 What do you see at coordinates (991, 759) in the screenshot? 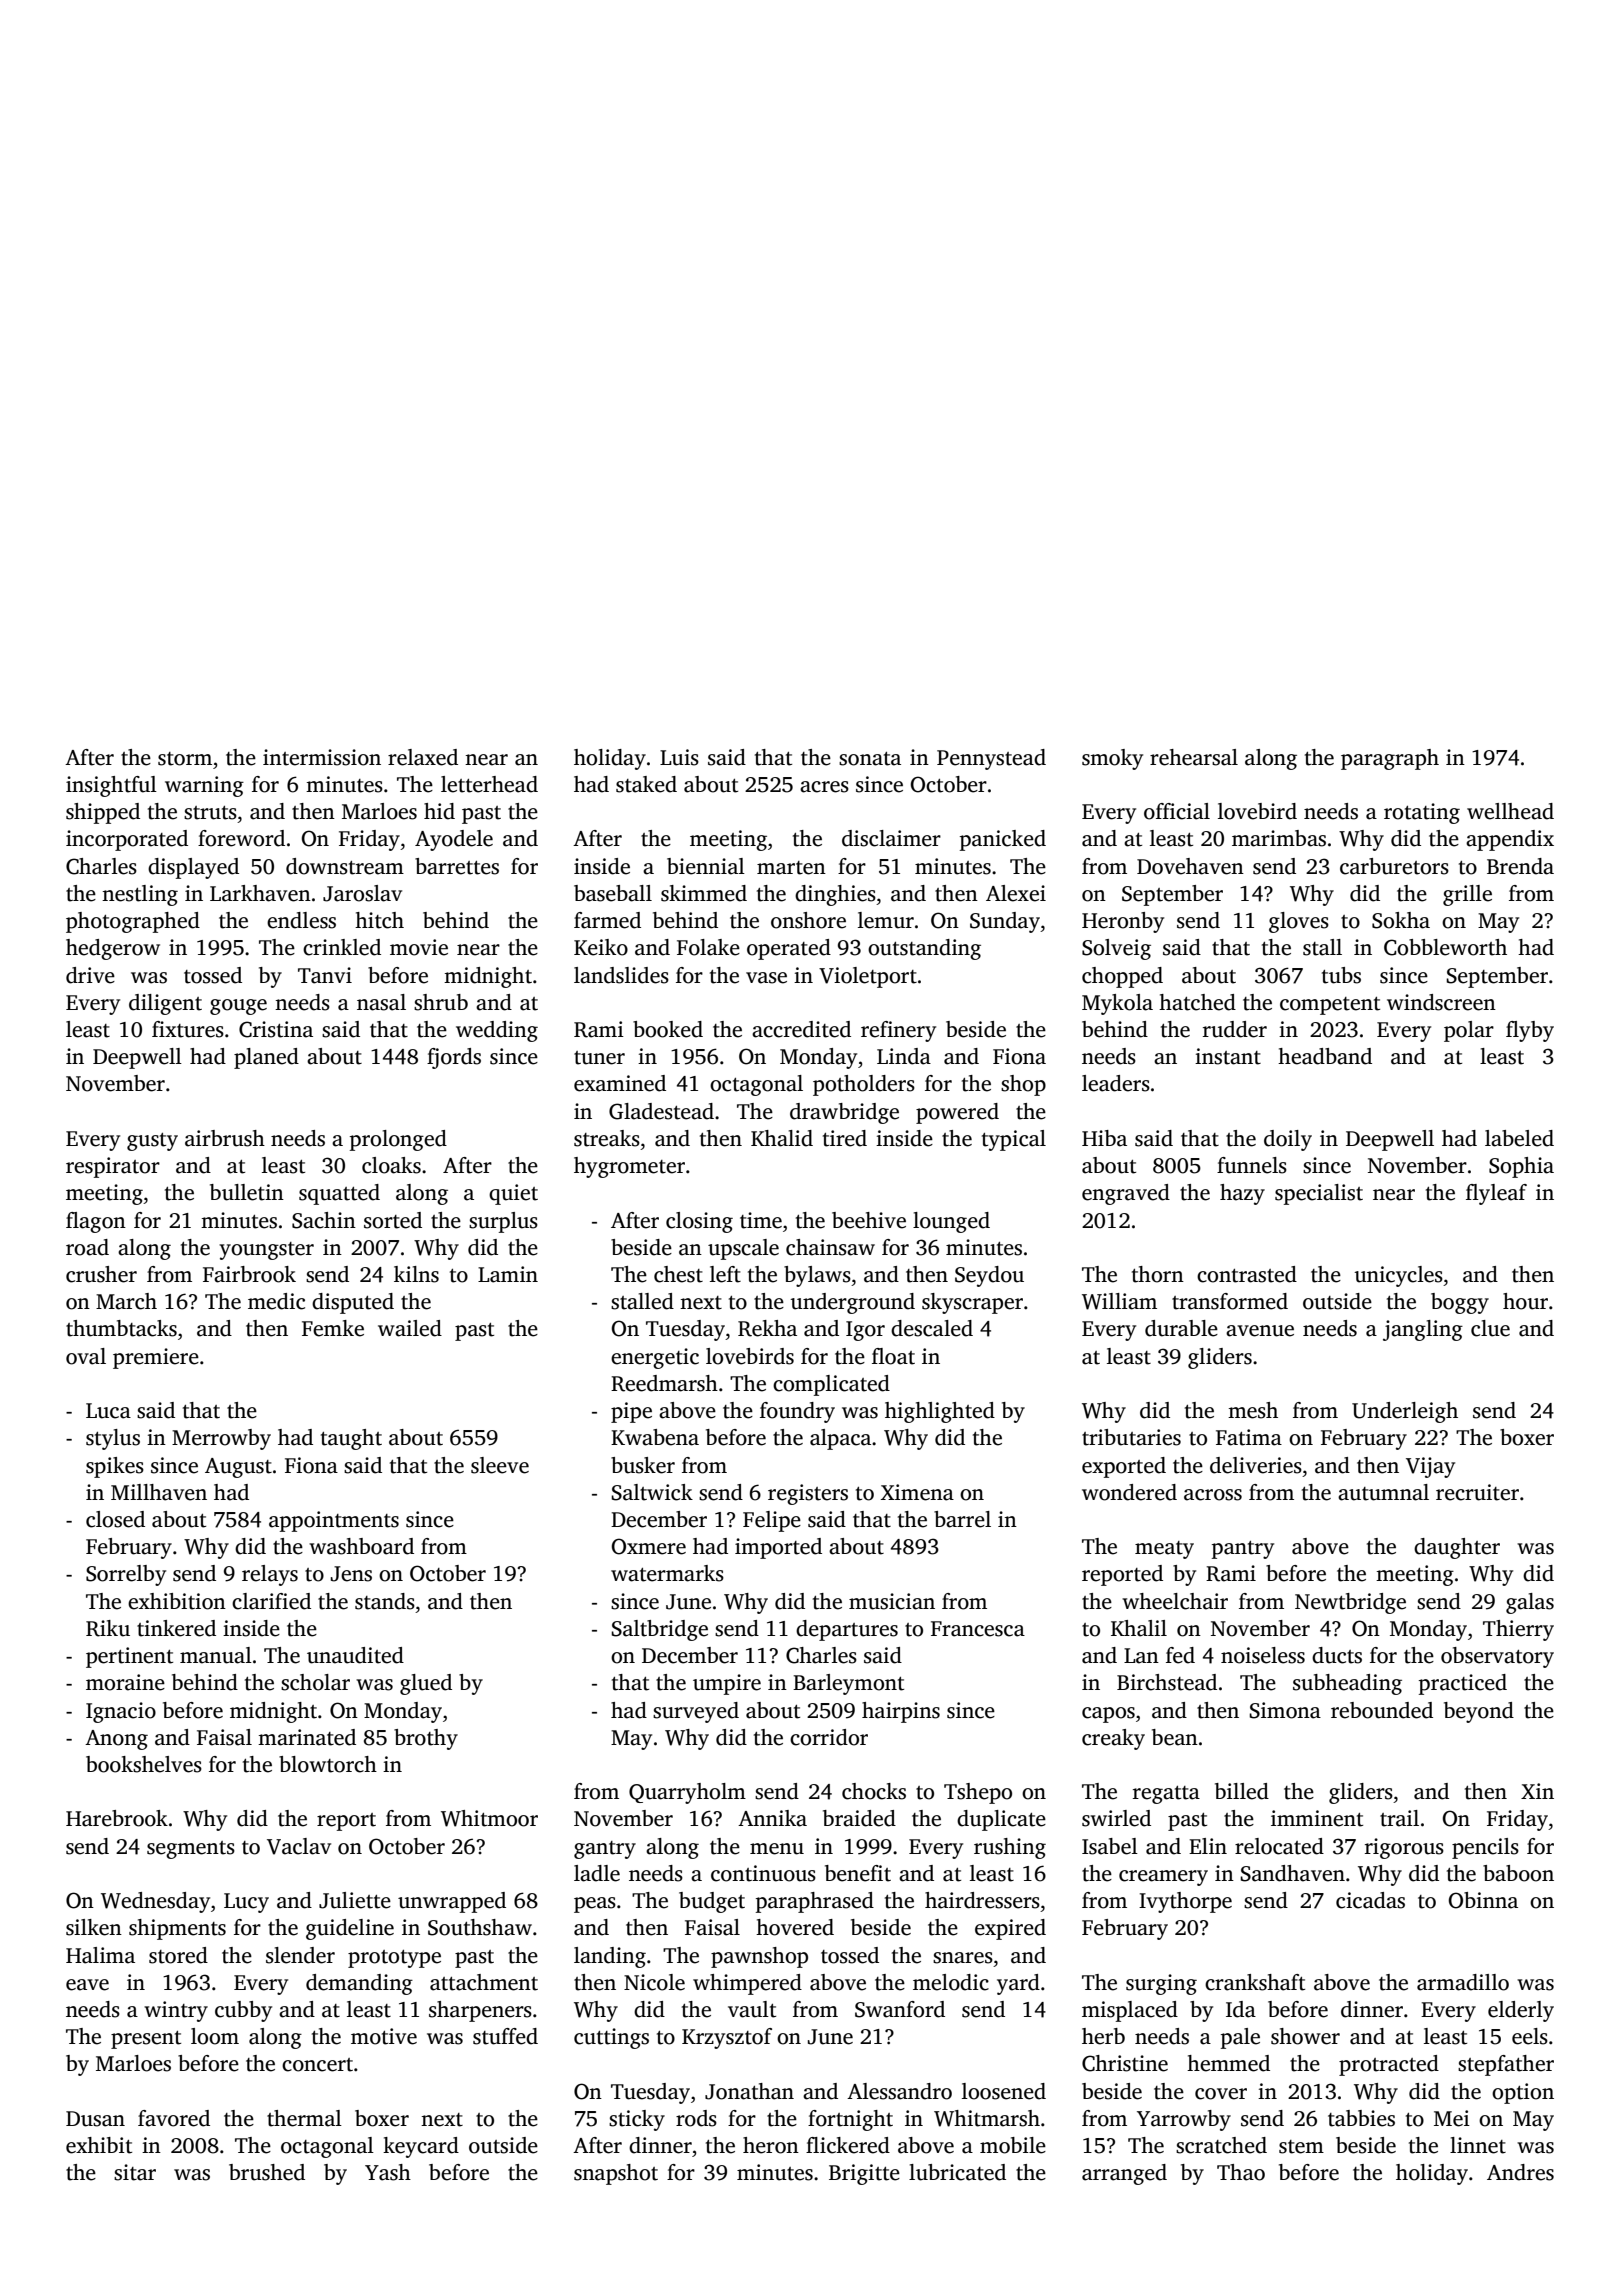
I see `Pennystead` at bounding box center [991, 759].
